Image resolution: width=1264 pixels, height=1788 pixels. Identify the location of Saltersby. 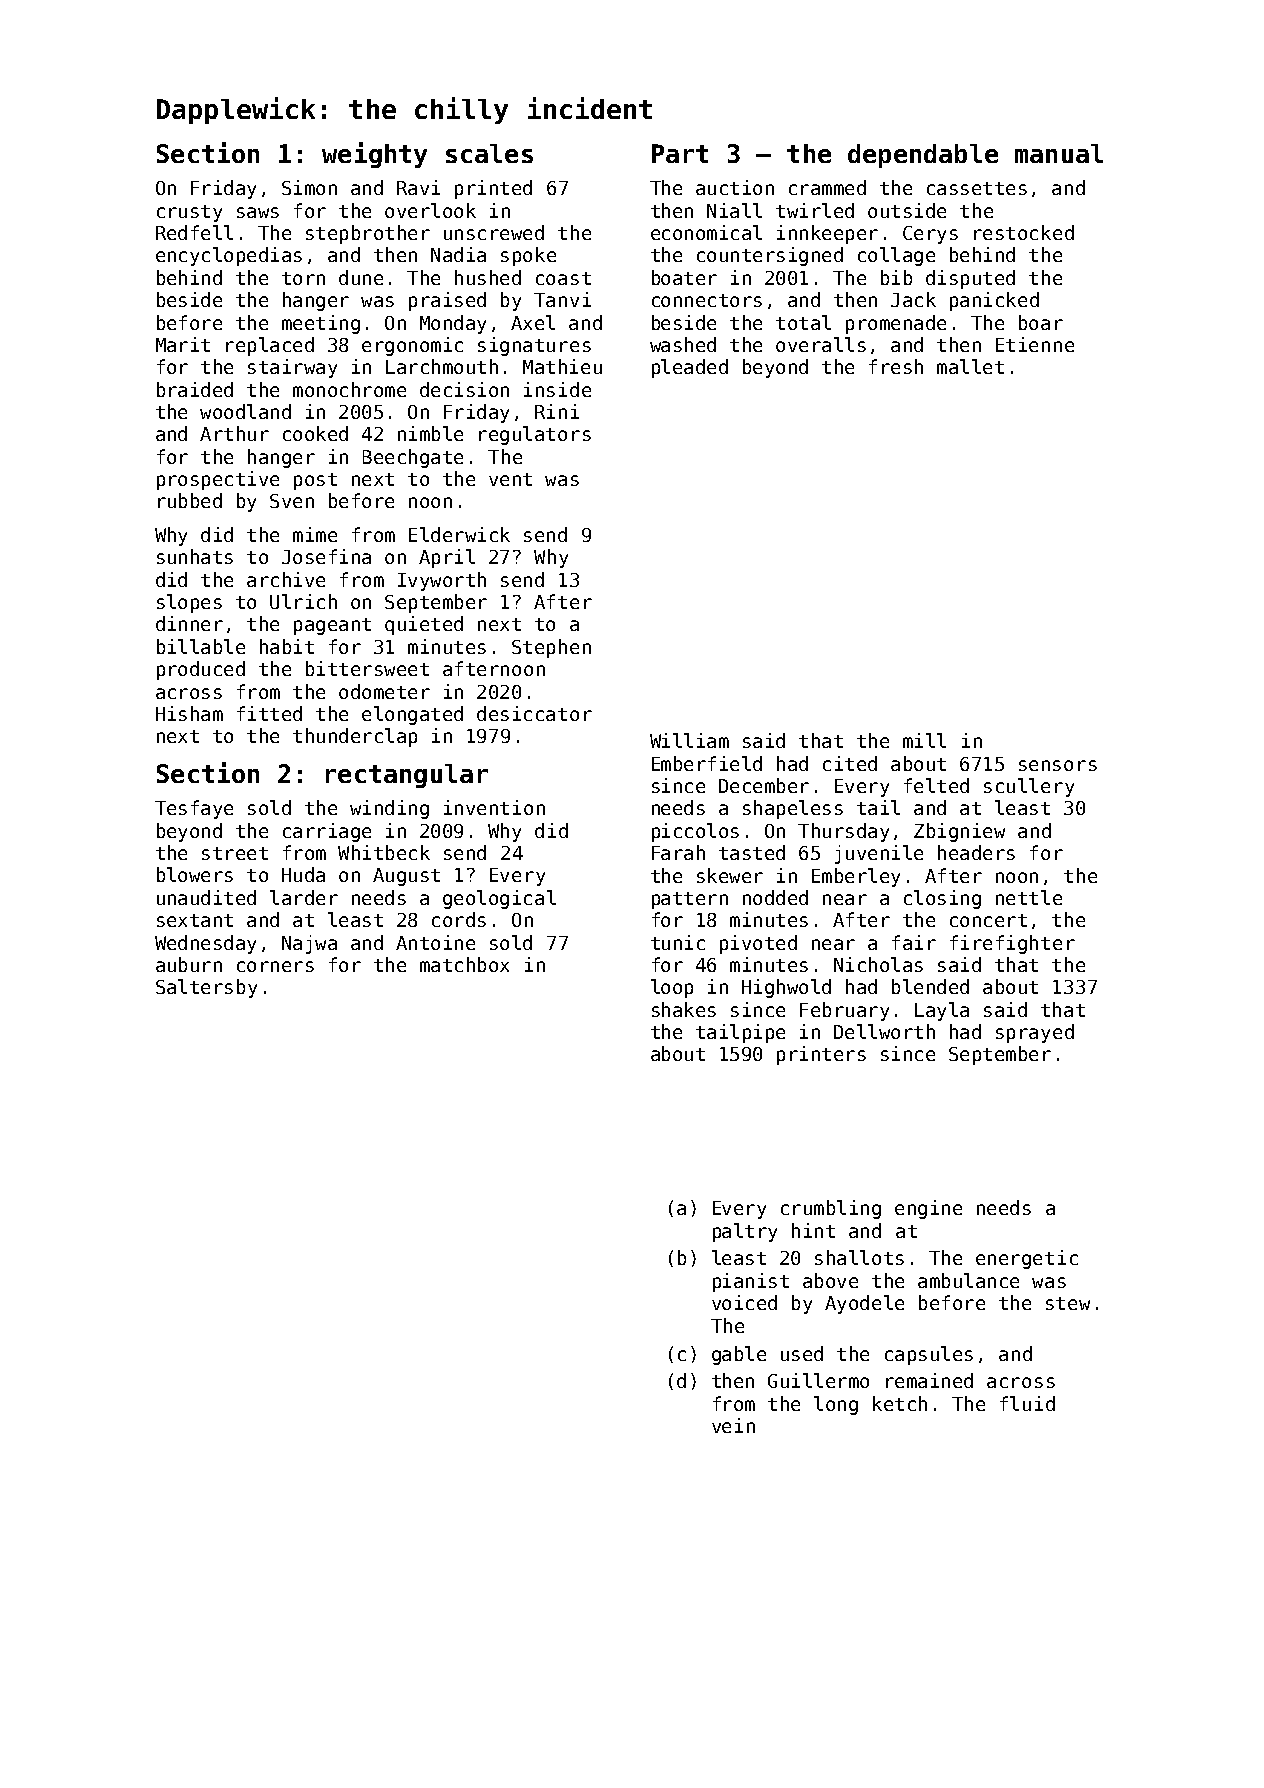
(206, 988).
